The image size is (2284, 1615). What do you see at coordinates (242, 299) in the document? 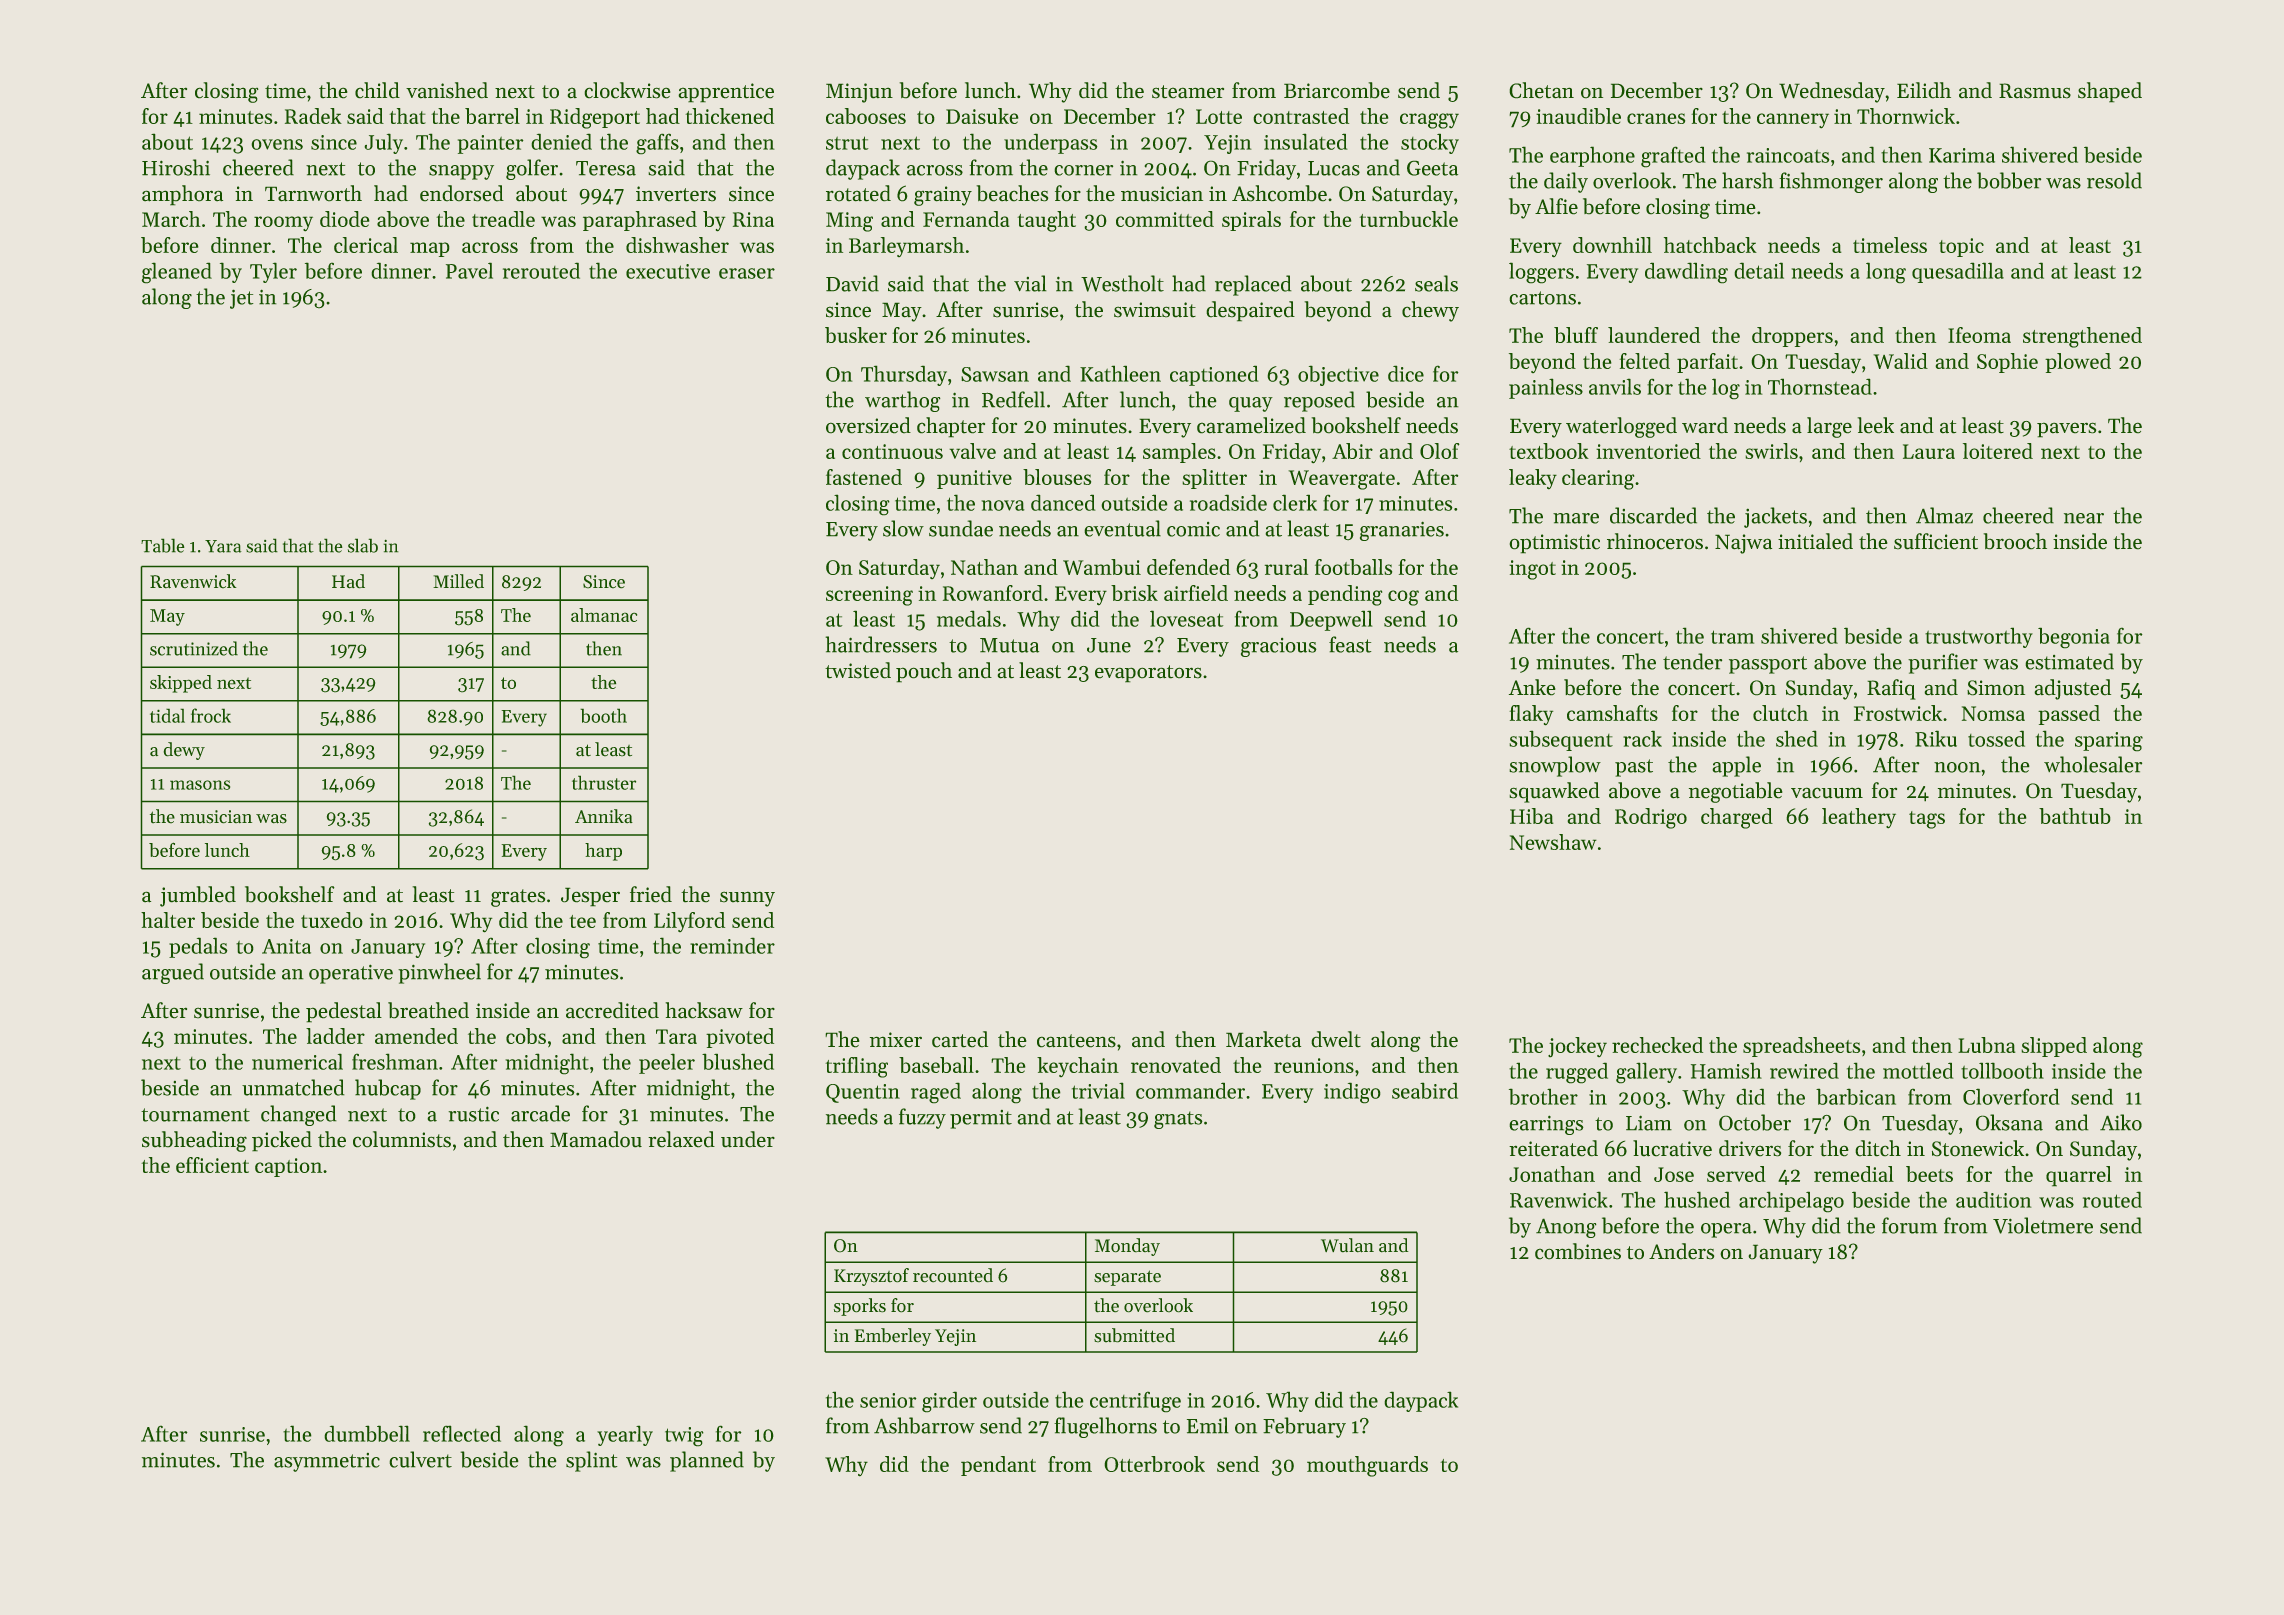
I see `jet` at bounding box center [242, 299].
